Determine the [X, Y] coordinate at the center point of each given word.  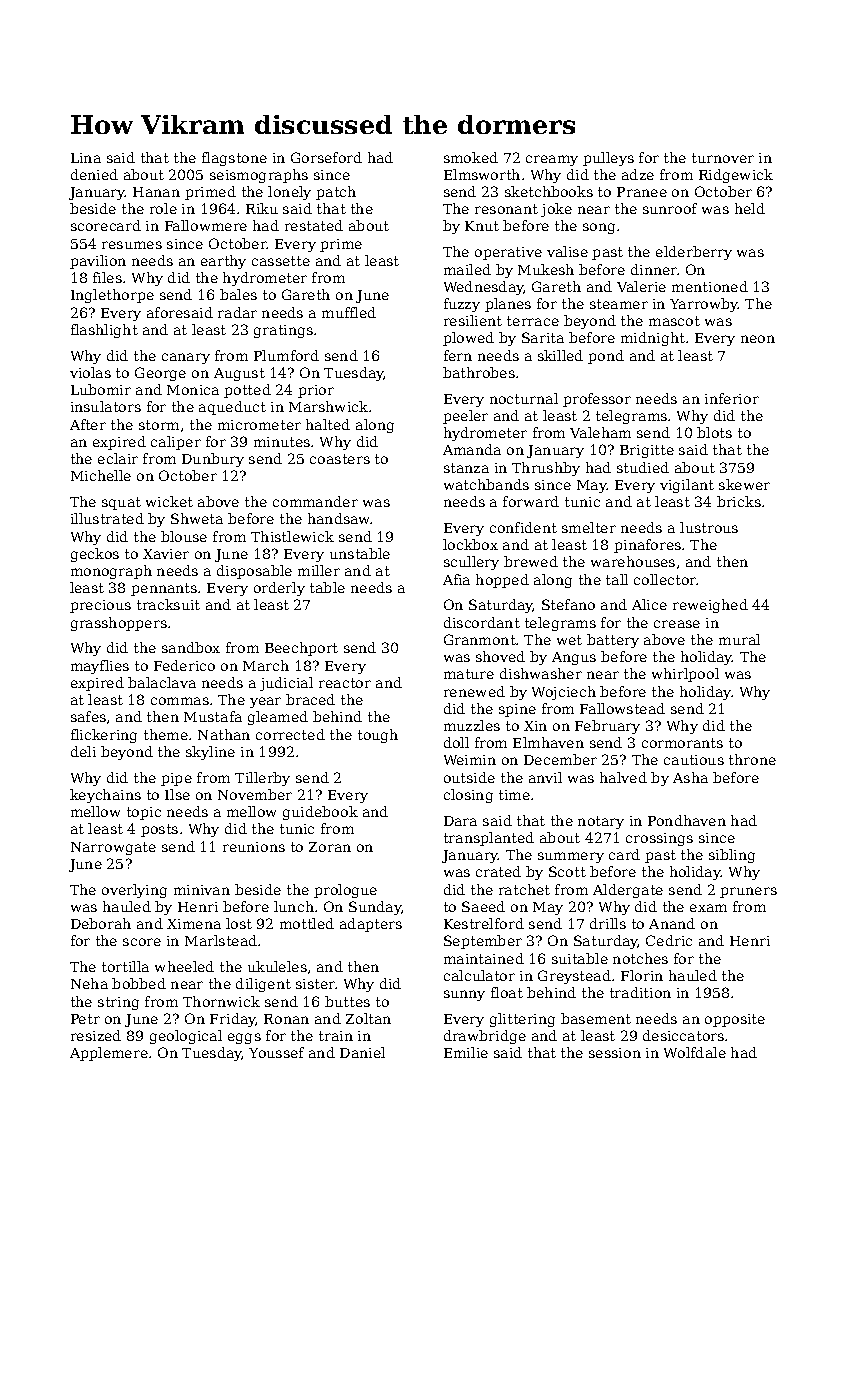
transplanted [489, 839]
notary [601, 822]
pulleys [608, 159]
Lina [86, 158]
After [88, 424]
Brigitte [647, 451]
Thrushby [546, 469]
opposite [735, 1020]
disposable [254, 572]
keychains [105, 796]
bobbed [139, 983]
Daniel [362, 1052]
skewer [744, 484]
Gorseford [326, 157]
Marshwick [328, 406]
